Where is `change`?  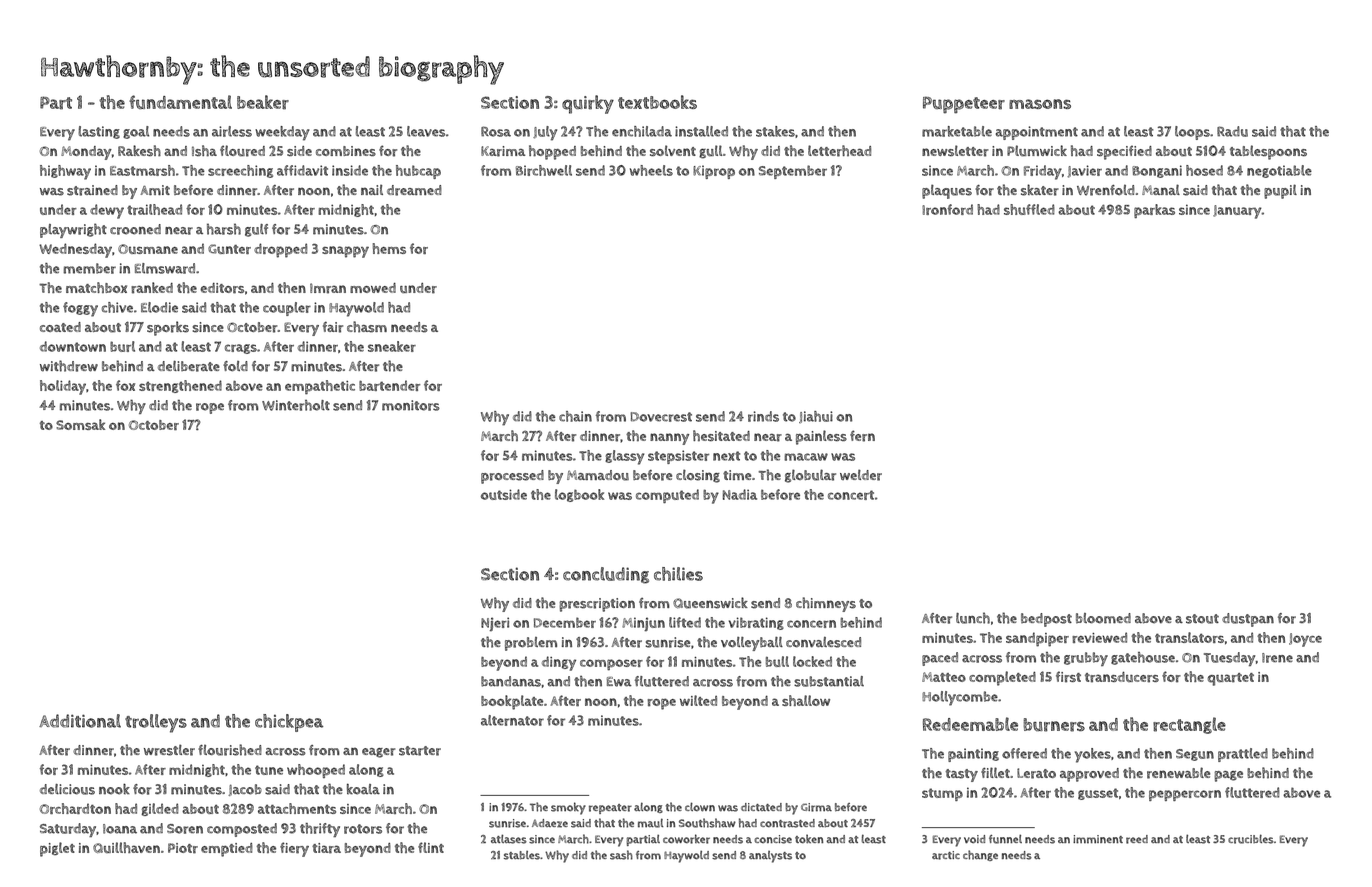
change is located at coordinates (980, 855).
